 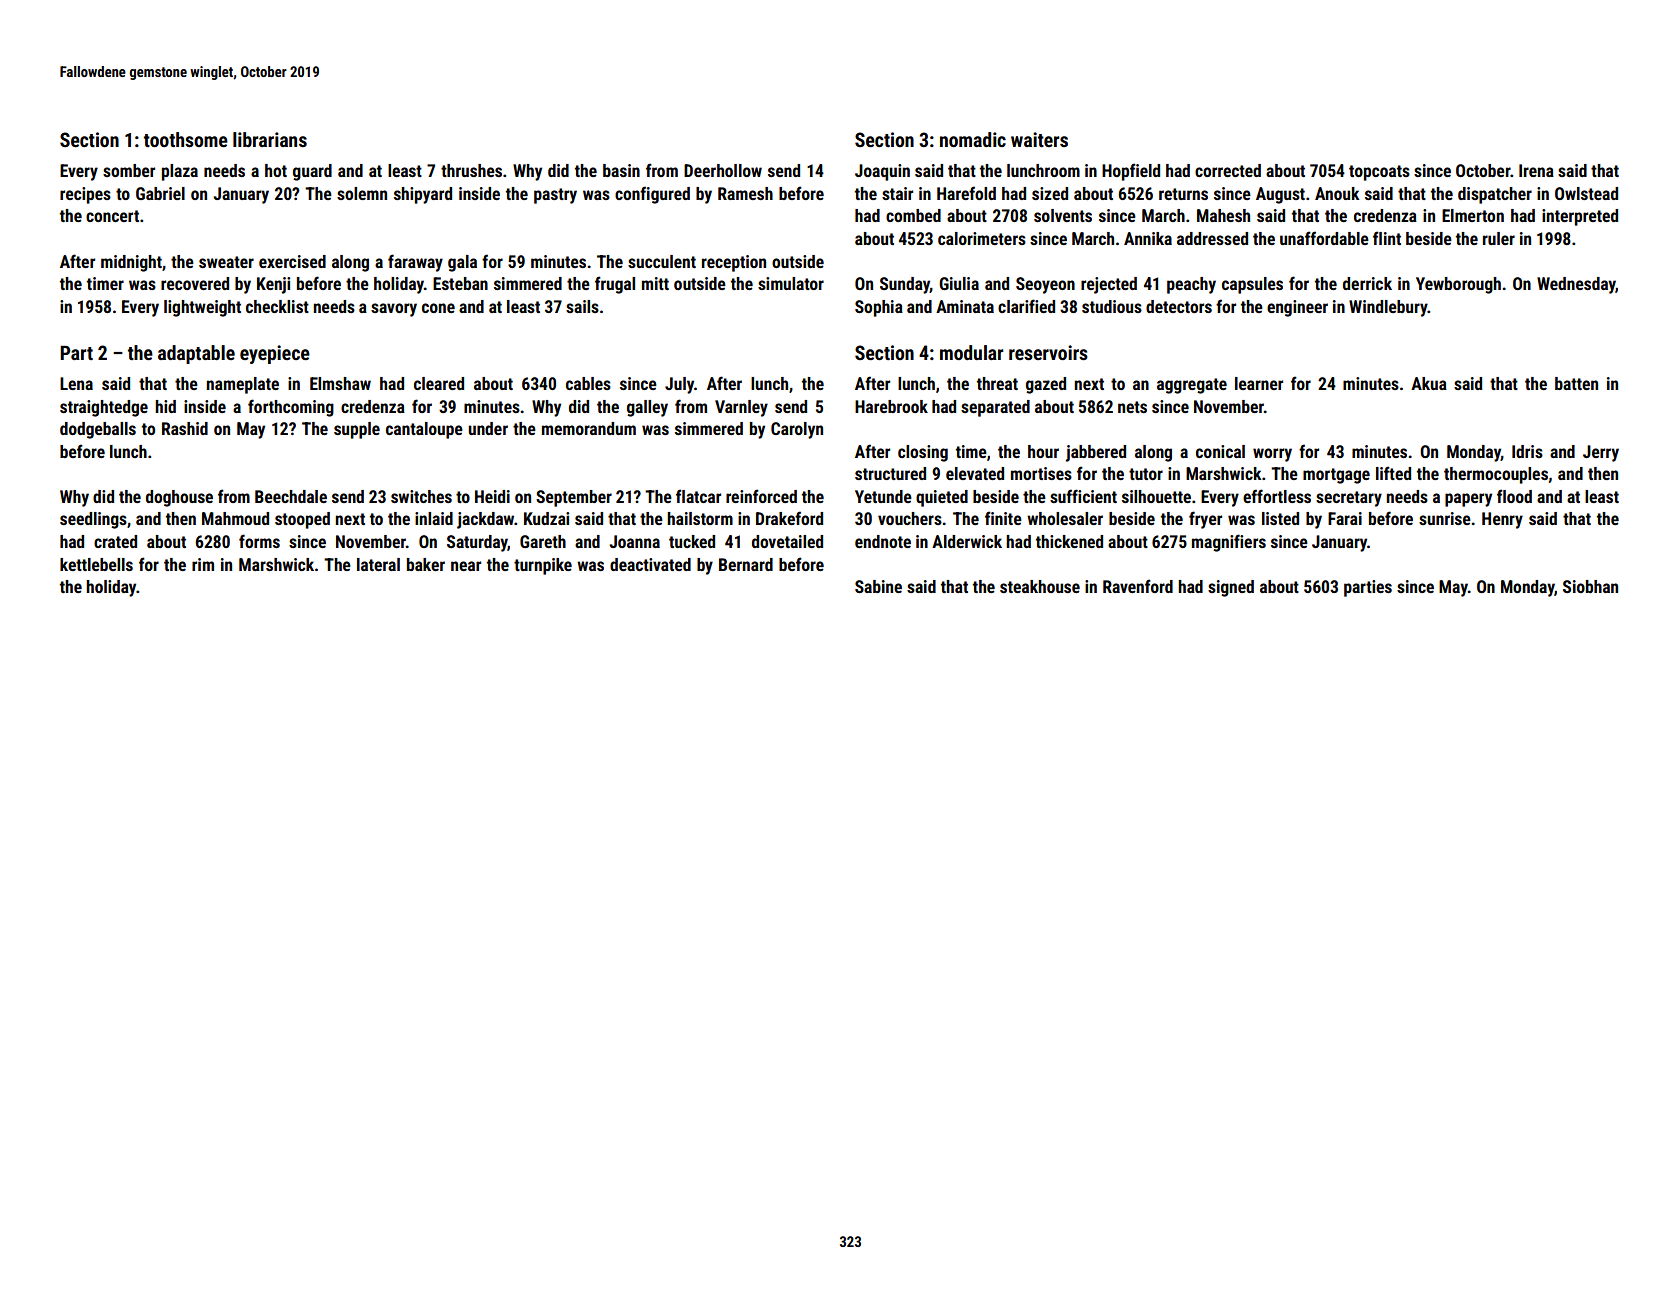 I want to click on Irena, so click(x=1536, y=170).
